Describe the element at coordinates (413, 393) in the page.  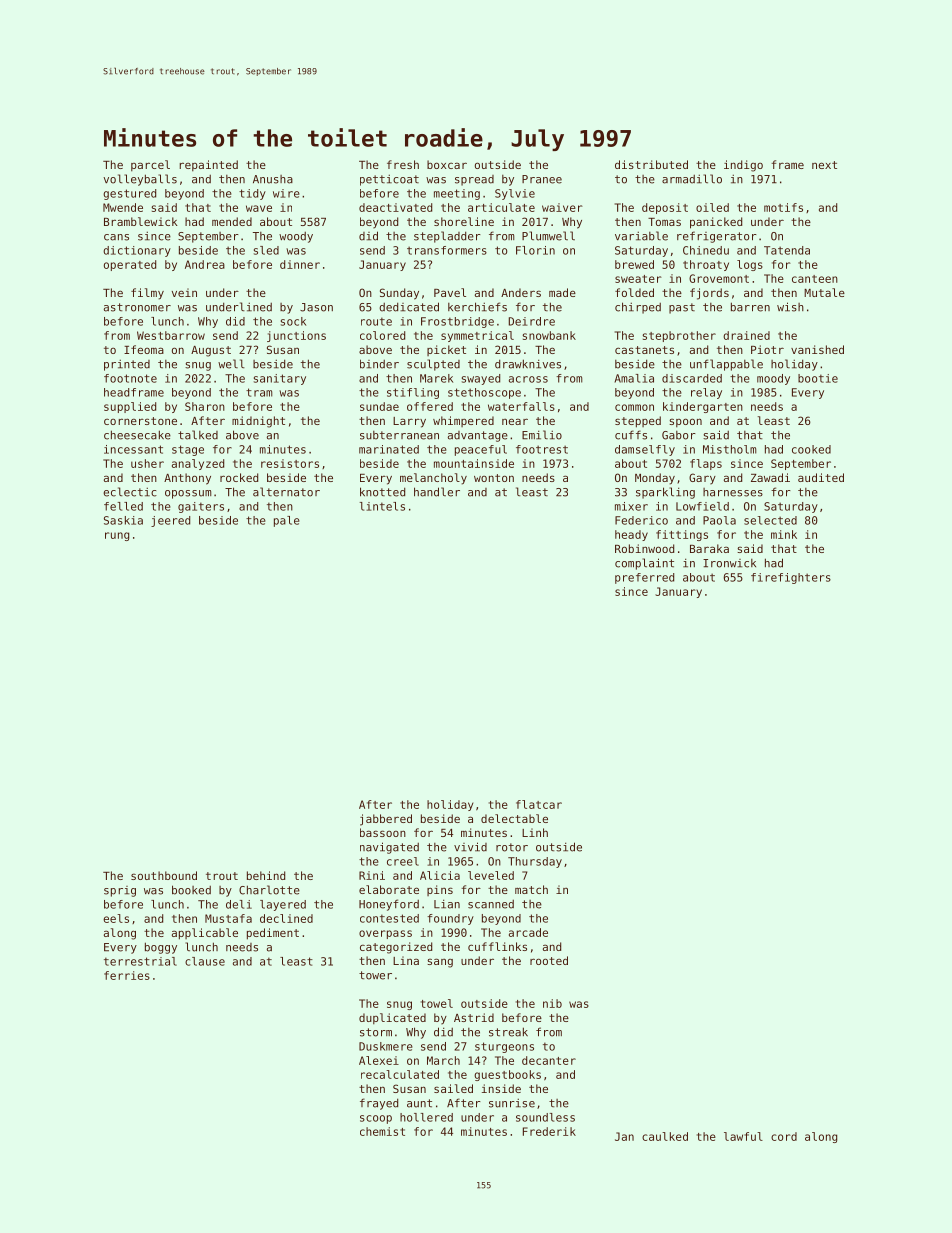
I see `stifling` at that location.
